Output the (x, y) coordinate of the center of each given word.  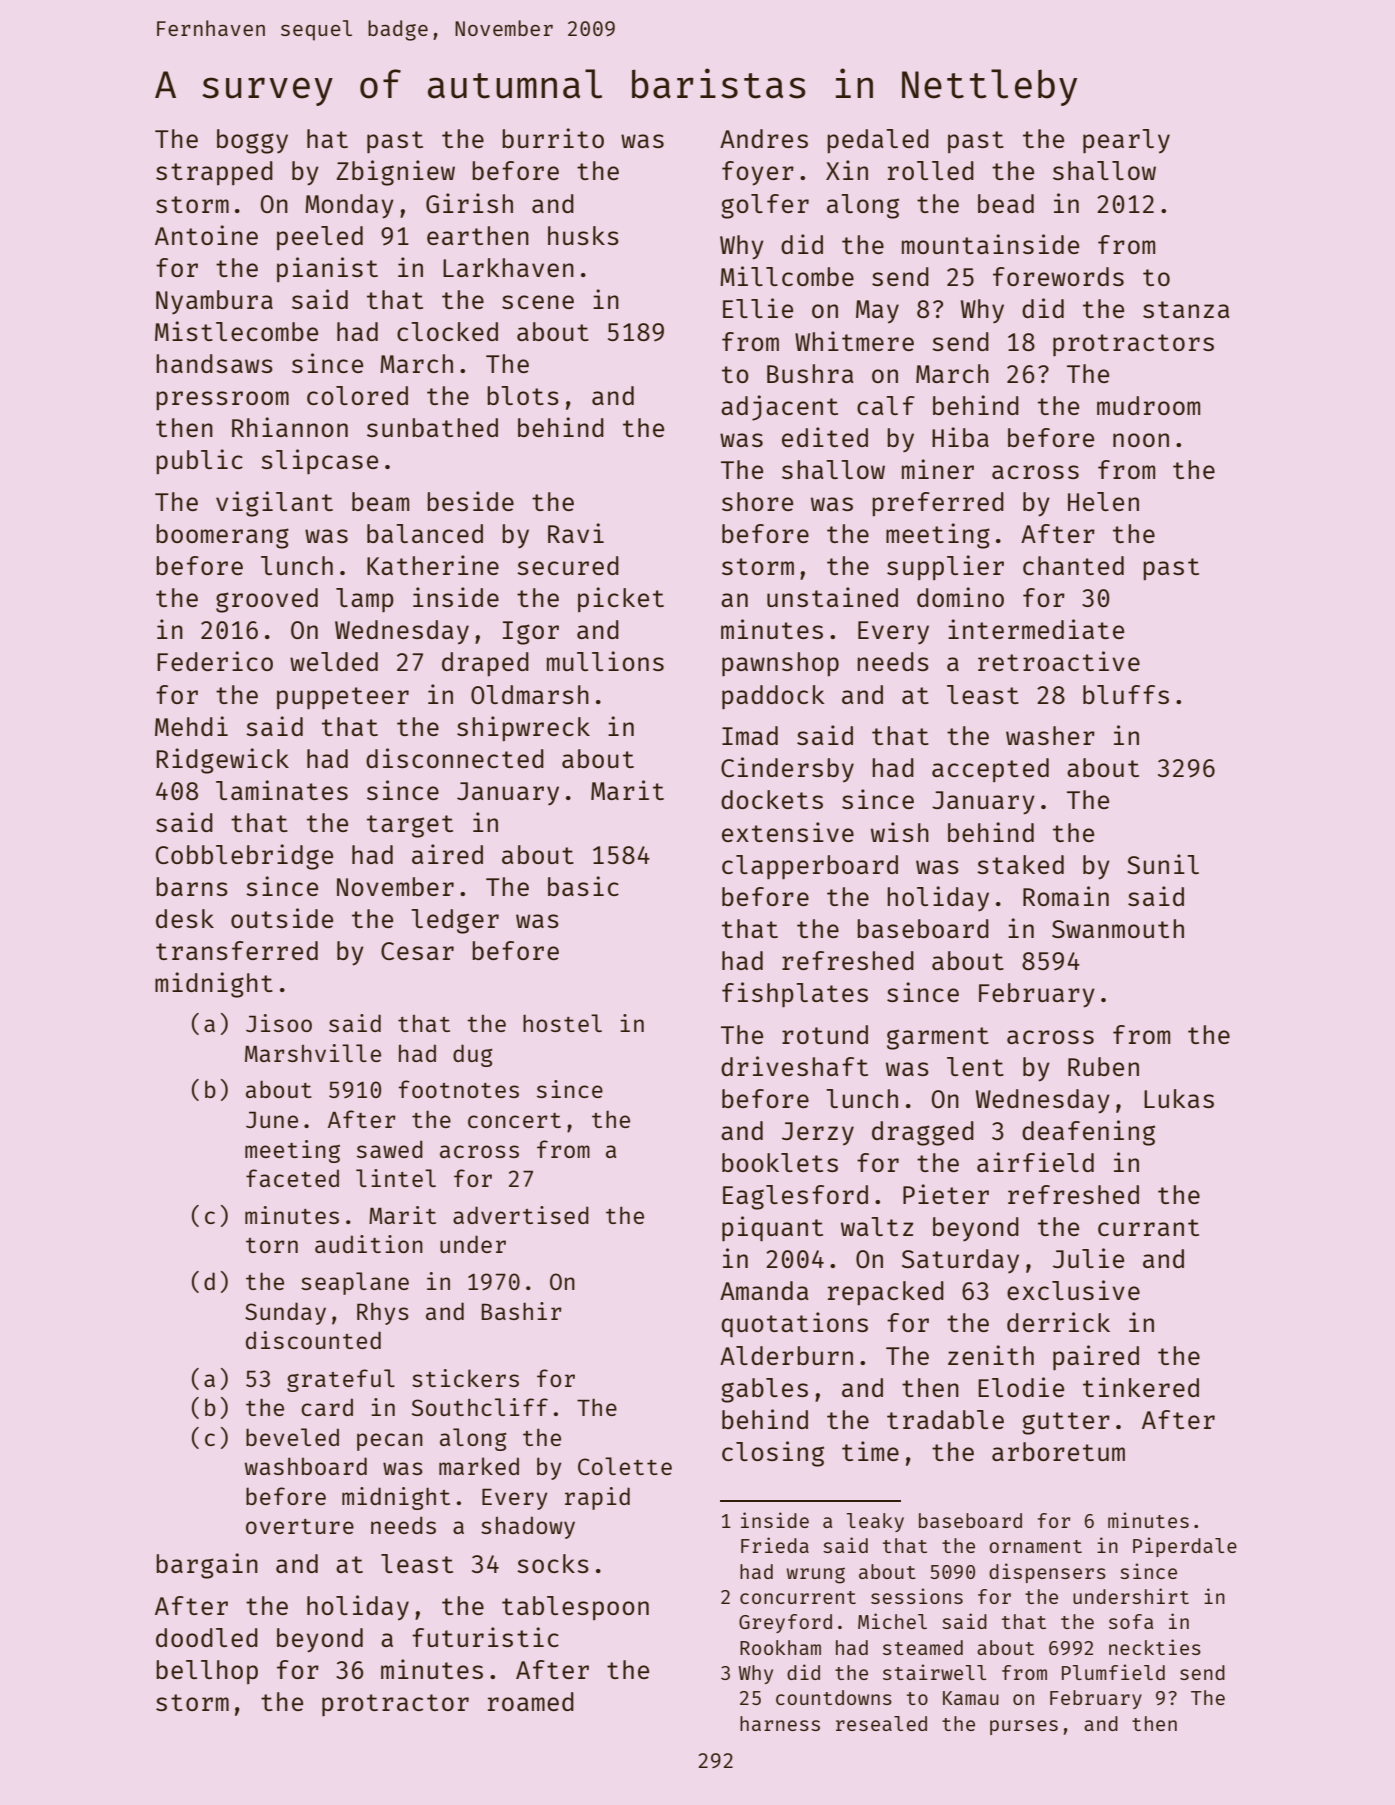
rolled (931, 170)
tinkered (1141, 1387)
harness (780, 1723)
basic (583, 886)
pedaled (878, 141)
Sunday (285, 1313)
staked (1020, 864)
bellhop (207, 1672)
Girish (469, 203)
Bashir (522, 1311)
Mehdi (191, 726)
